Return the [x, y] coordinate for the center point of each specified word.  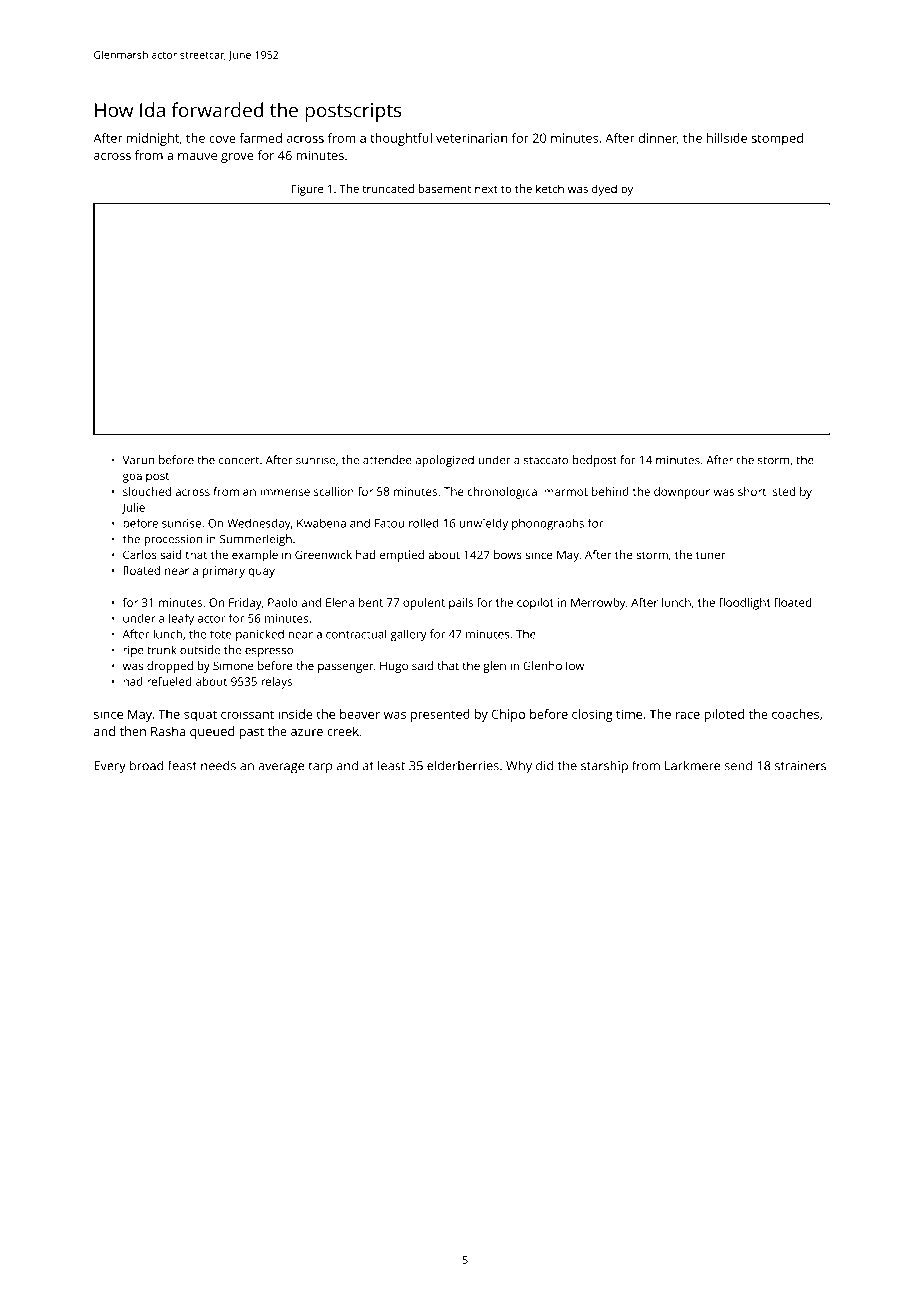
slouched [147, 491]
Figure [308, 190]
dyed [604, 190]
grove [237, 158]
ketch [550, 188]
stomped [777, 139]
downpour [682, 493]
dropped [170, 667]
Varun [138, 460]
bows [508, 554]
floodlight [745, 604]
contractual [356, 634]
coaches [795, 714]
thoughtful [401, 139]
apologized [444, 461]
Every [110, 767]
